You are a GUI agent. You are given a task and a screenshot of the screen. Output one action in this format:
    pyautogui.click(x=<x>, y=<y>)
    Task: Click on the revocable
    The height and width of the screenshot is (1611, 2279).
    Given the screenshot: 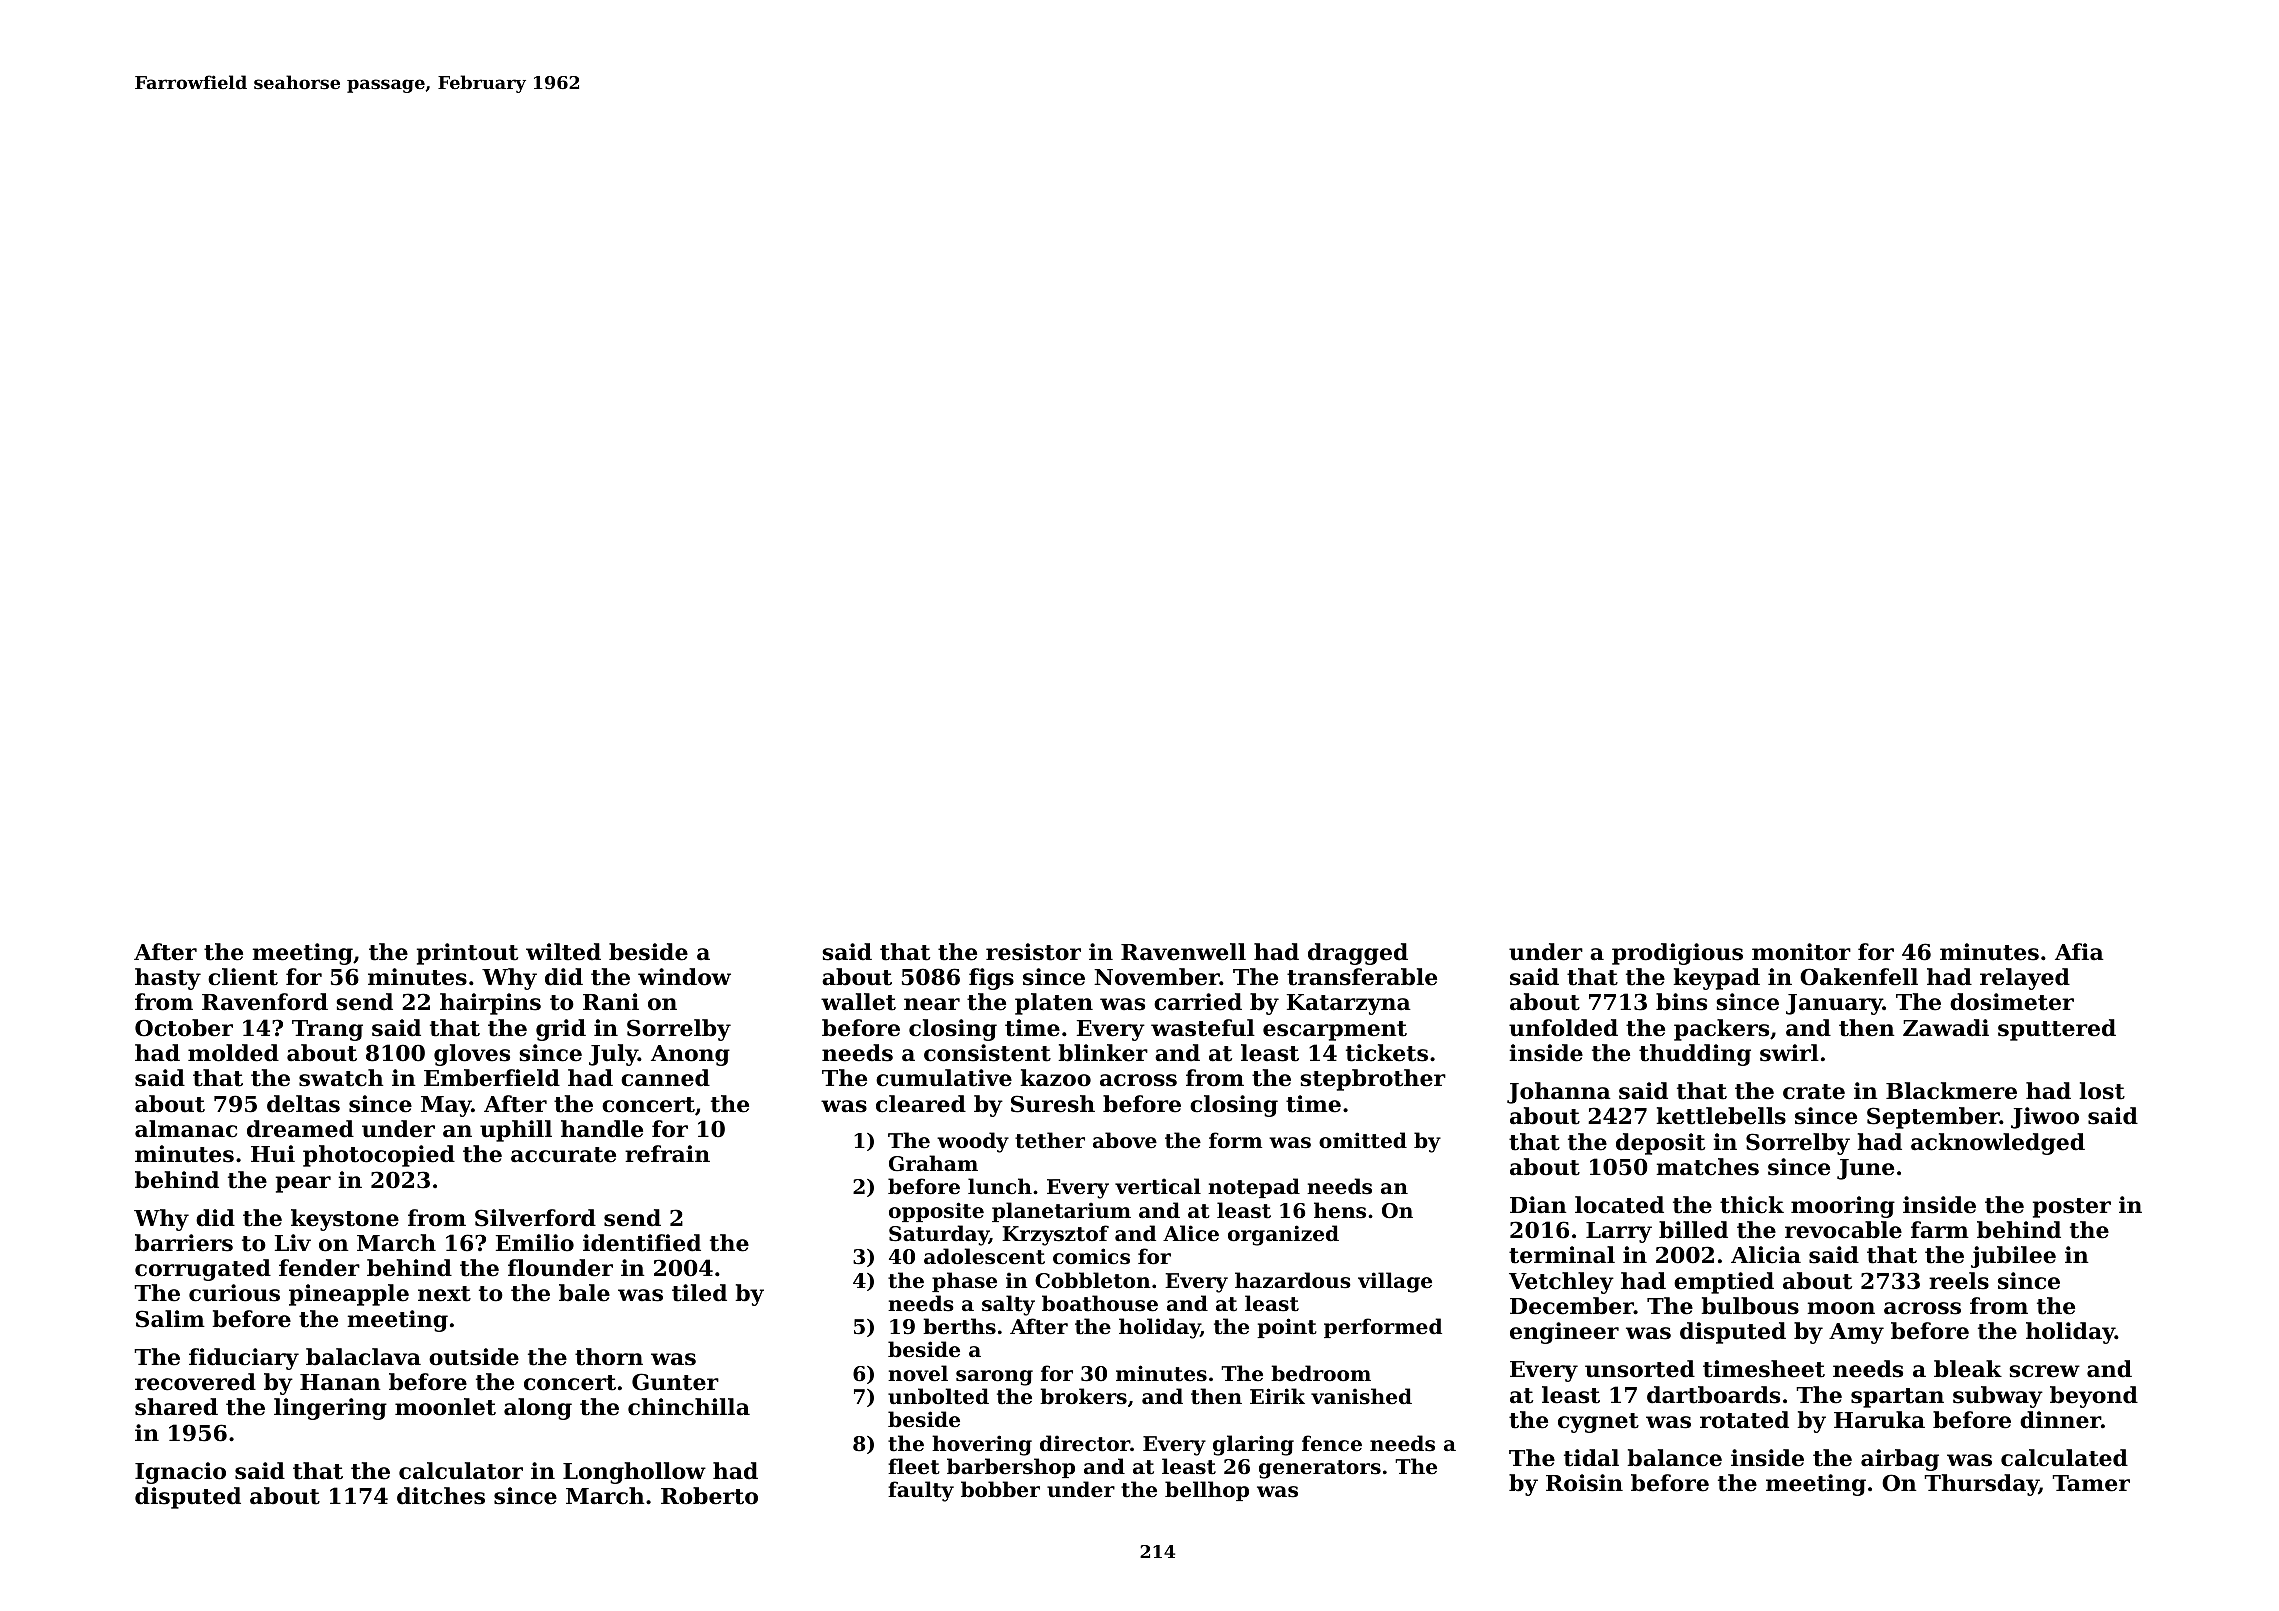 What is the action you would take?
    pyautogui.click(x=1843, y=1230)
